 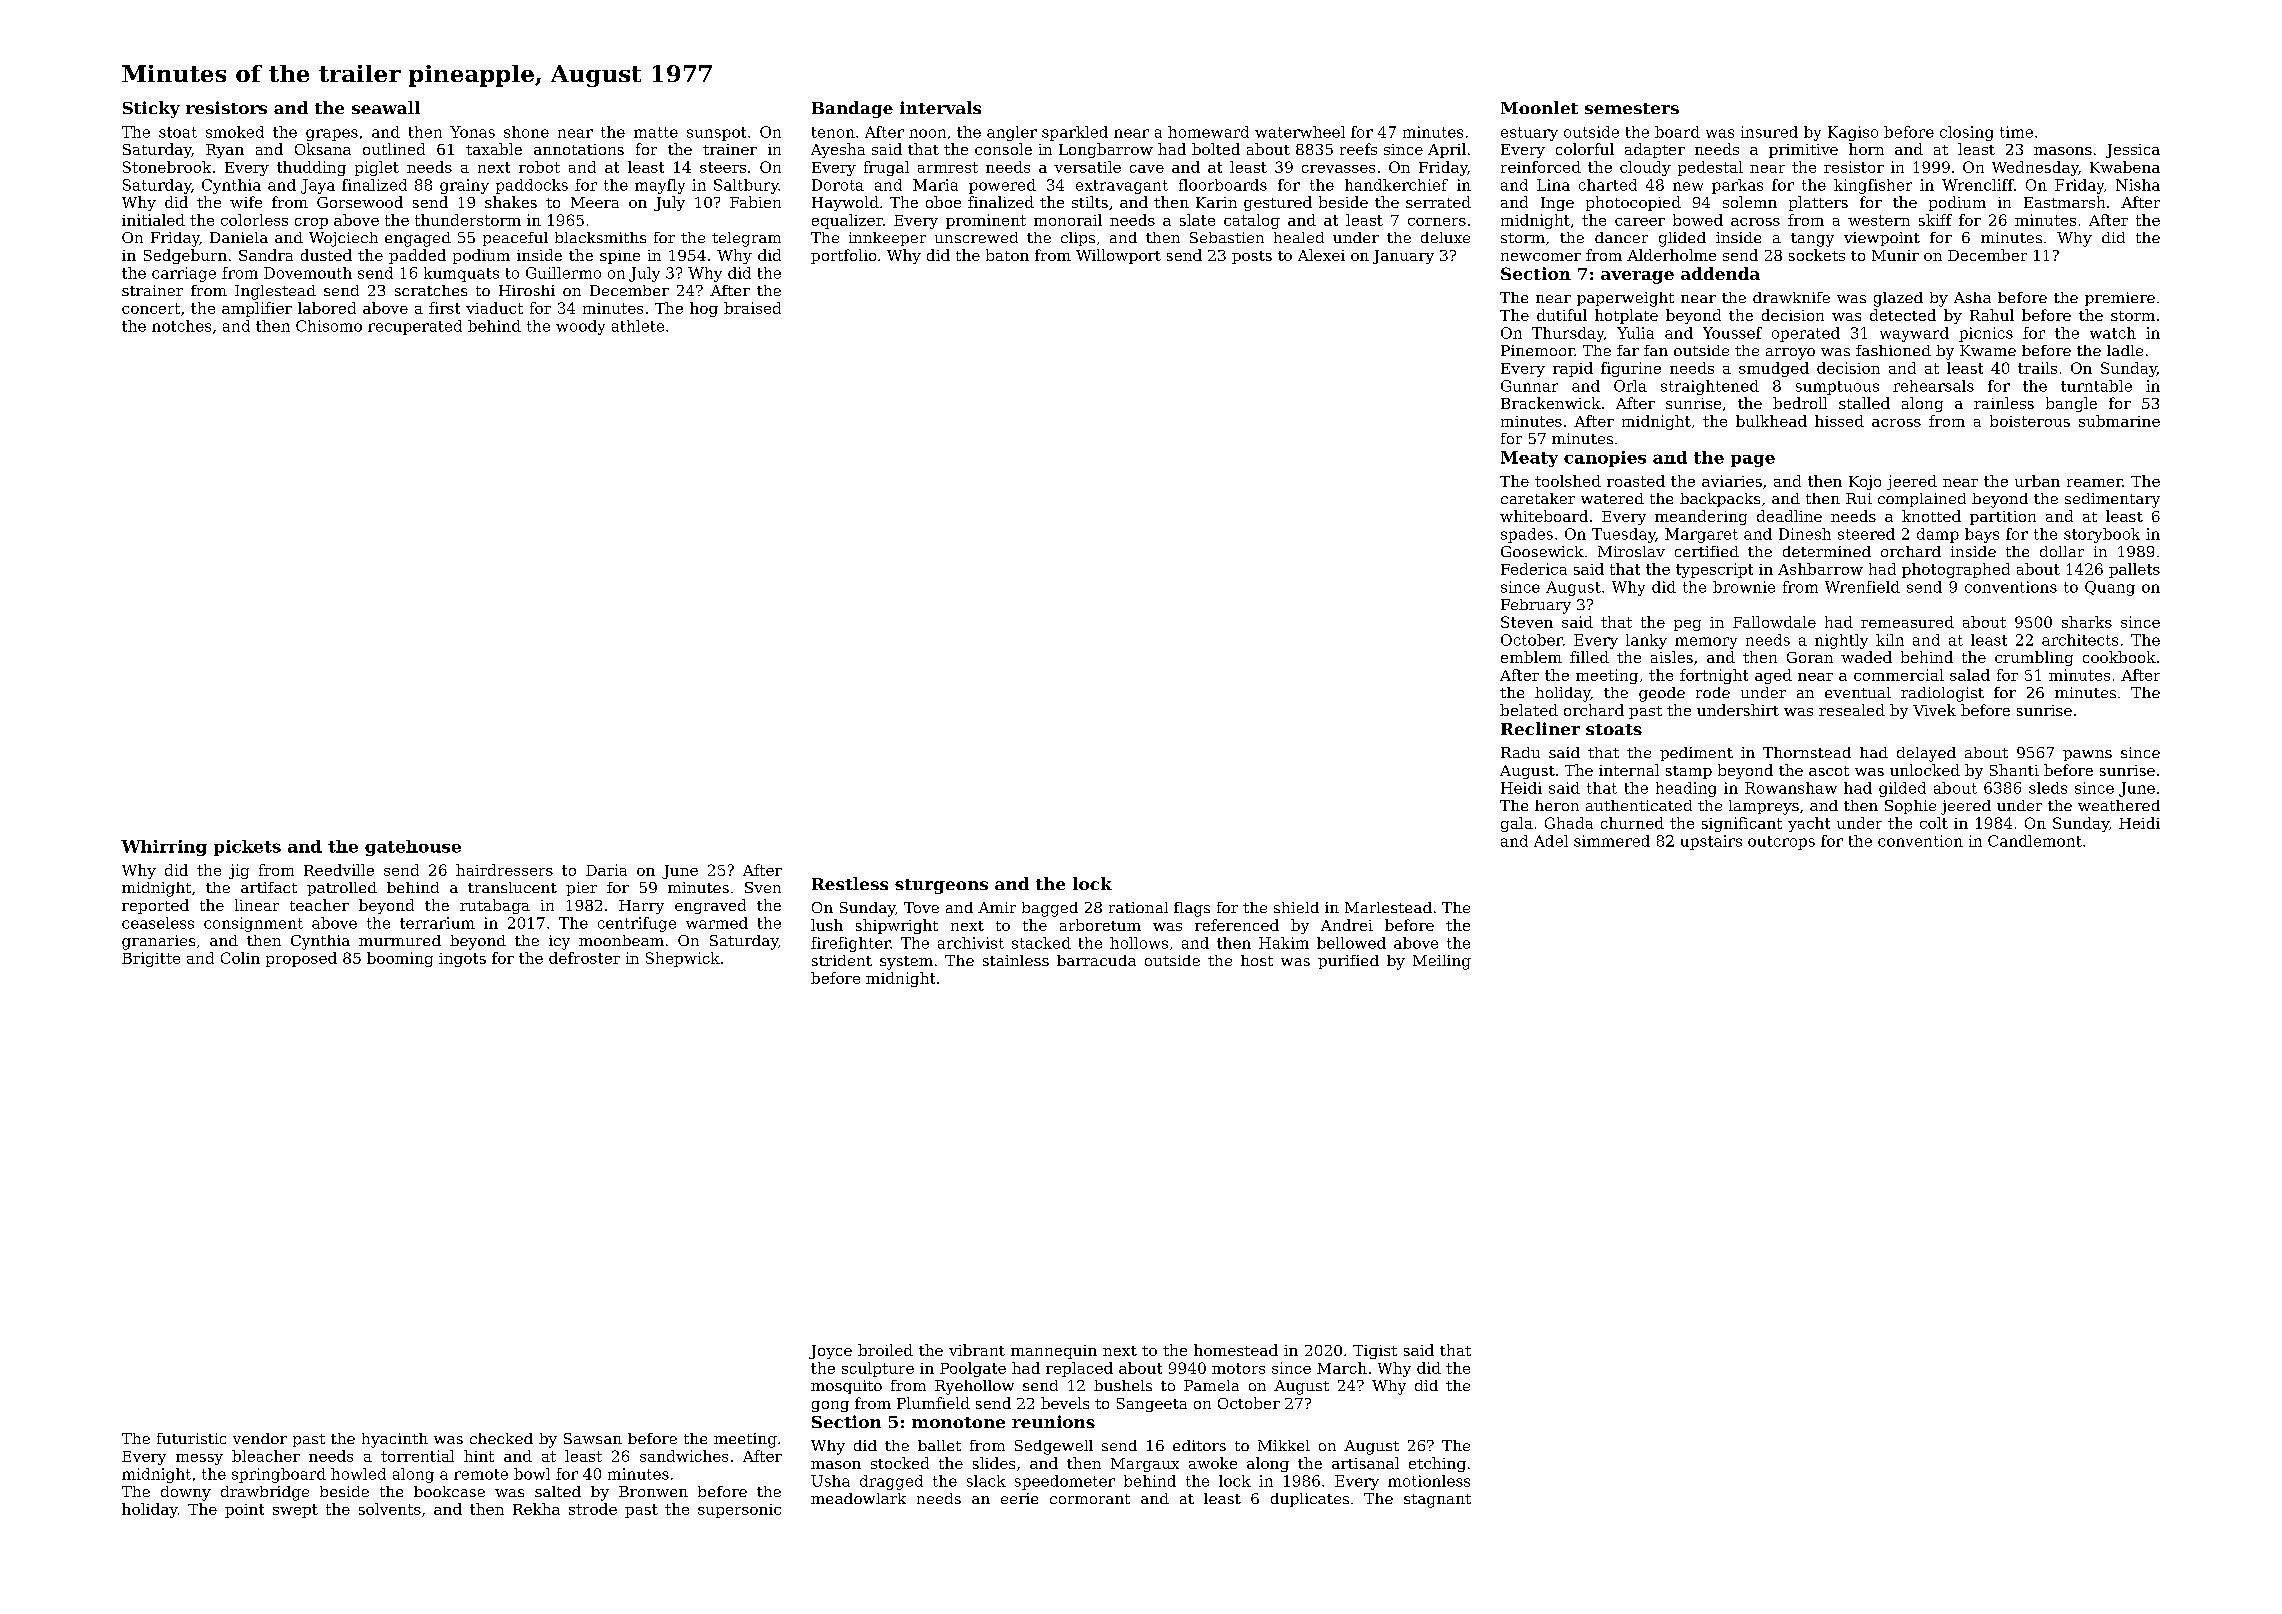 I want to click on Brigitte, so click(x=151, y=959).
